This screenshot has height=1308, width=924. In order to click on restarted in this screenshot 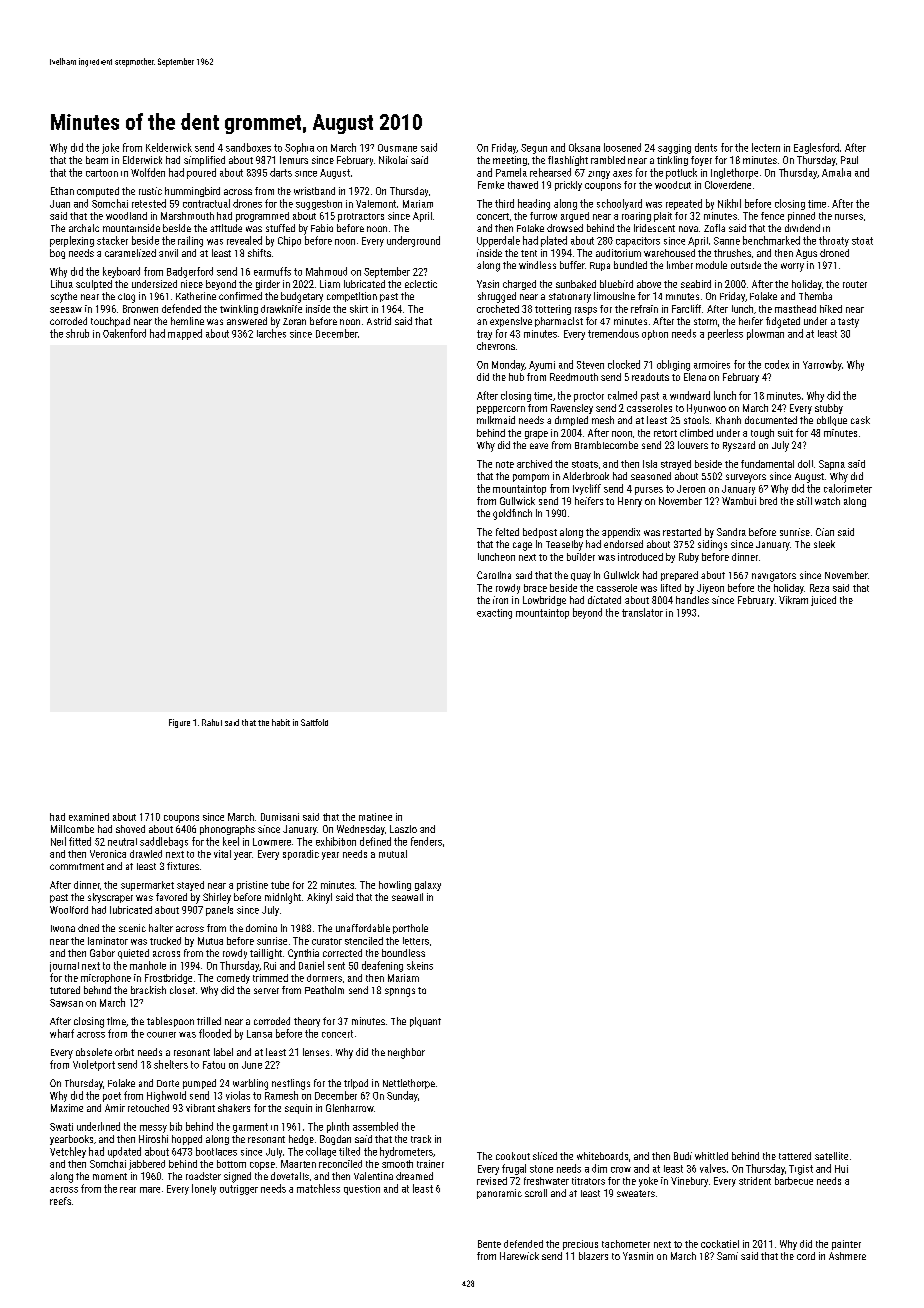, I will do `click(682, 532)`.
